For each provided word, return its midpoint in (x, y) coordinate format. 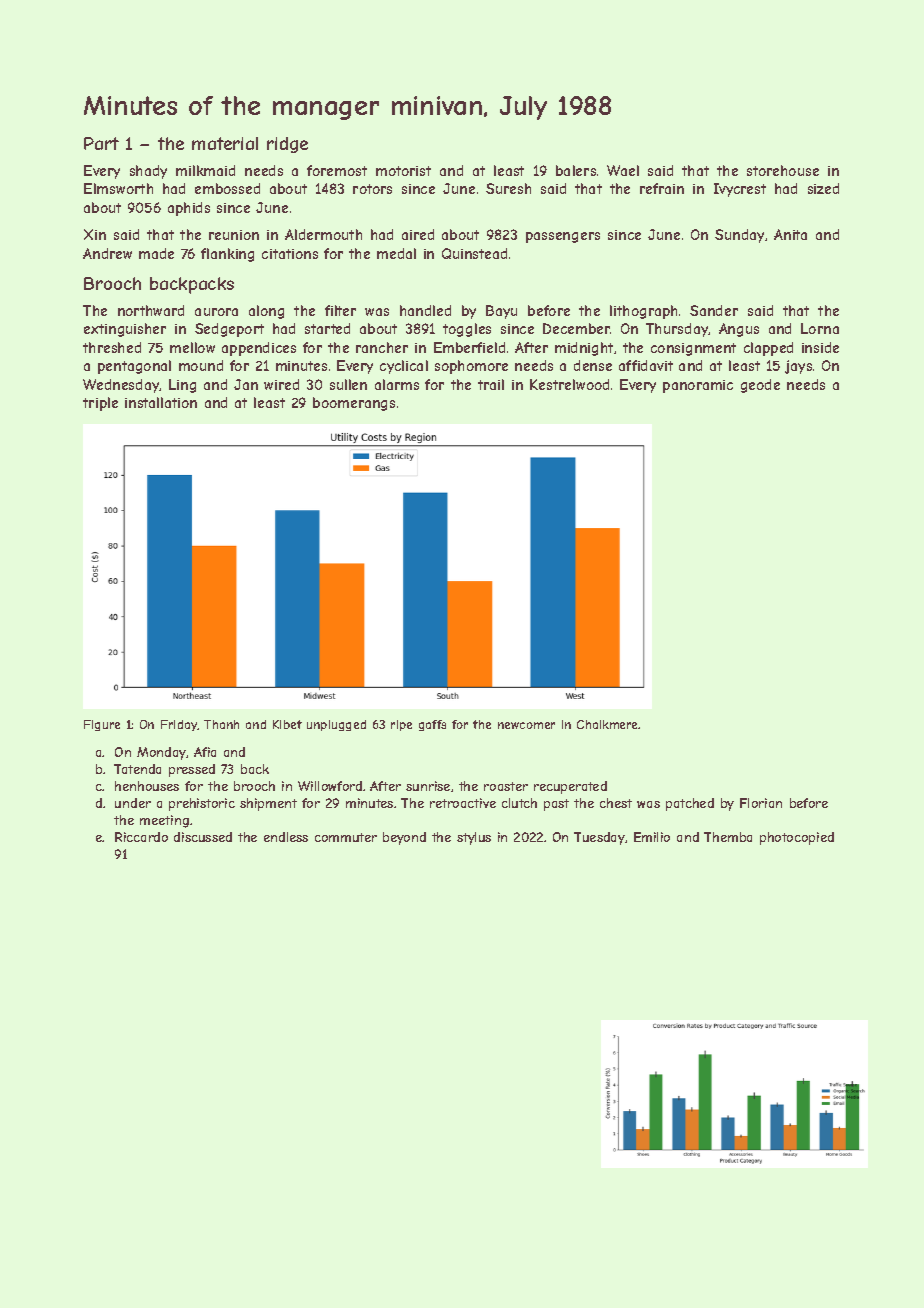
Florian (761, 803)
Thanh (221, 724)
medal (396, 253)
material (225, 143)
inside (820, 347)
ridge (287, 145)
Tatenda (137, 769)
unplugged (336, 725)
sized (823, 188)
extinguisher (125, 330)
